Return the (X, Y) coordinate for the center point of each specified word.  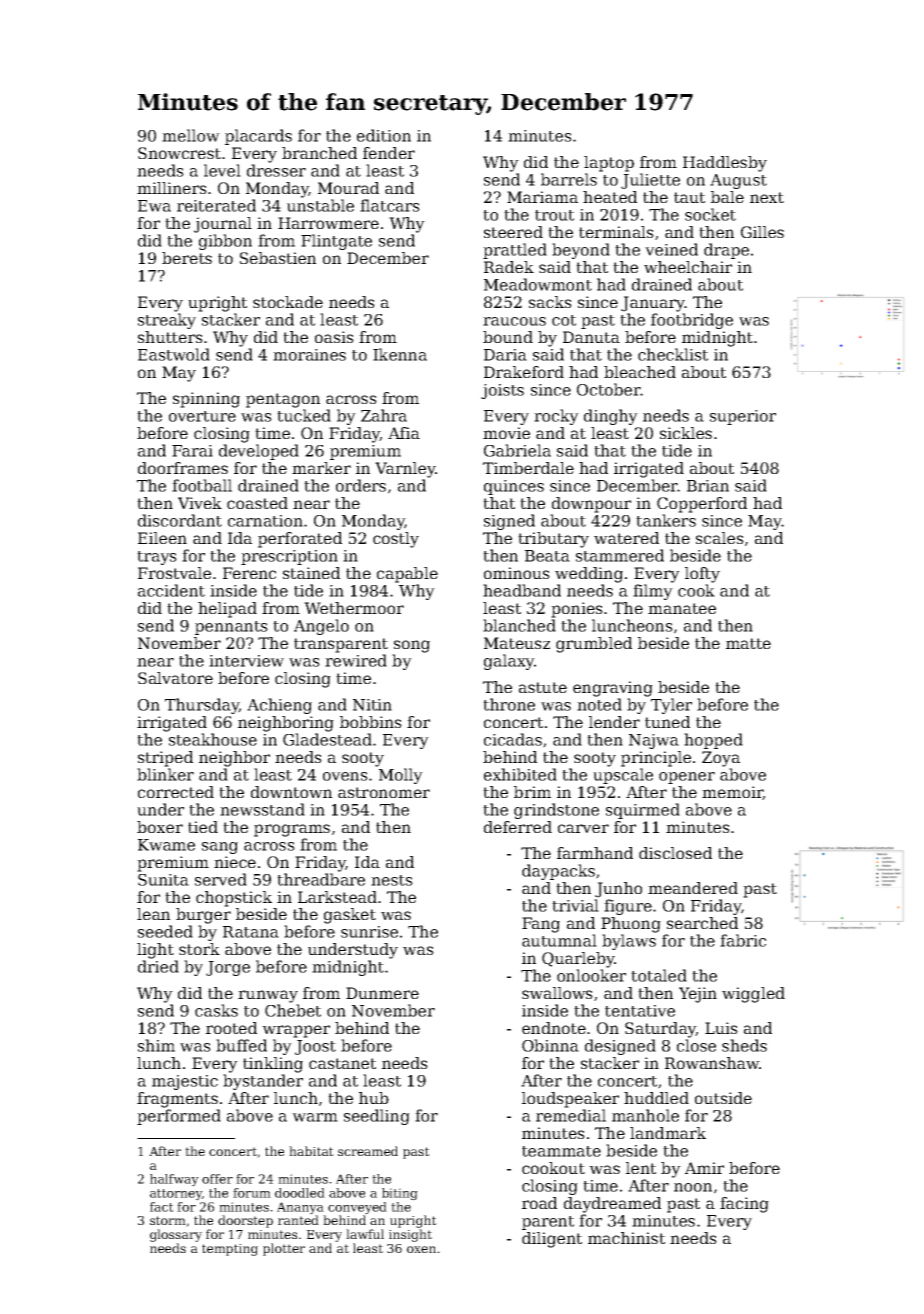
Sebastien (278, 258)
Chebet (293, 1010)
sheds (744, 1045)
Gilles (762, 232)
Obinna (550, 1045)
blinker (165, 774)
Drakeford (524, 372)
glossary (176, 1235)
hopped (713, 741)
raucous (514, 321)
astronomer (384, 792)
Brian (708, 486)
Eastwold (174, 354)
